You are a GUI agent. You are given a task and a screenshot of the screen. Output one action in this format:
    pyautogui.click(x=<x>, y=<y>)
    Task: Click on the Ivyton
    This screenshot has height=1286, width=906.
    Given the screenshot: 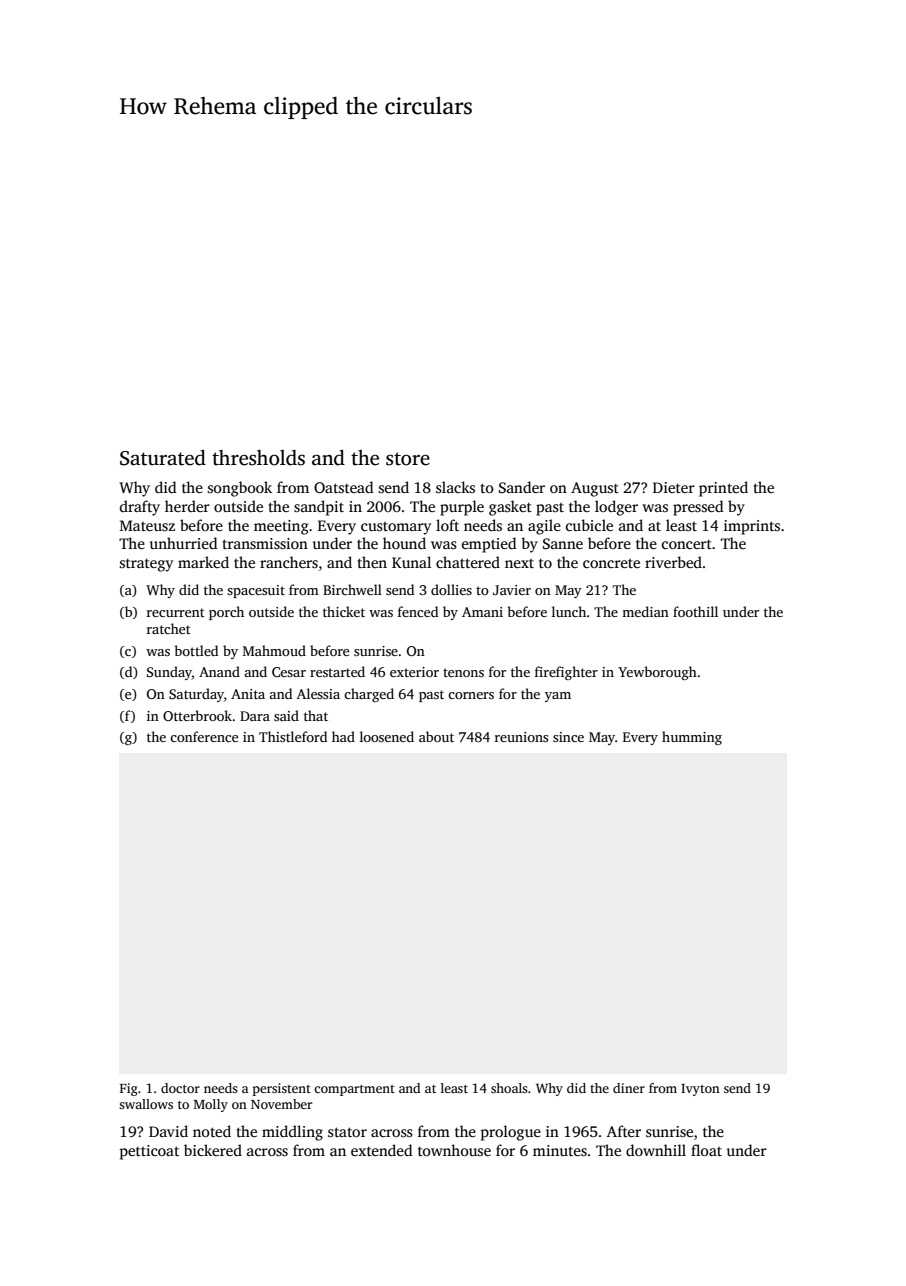 What is the action you would take?
    pyautogui.click(x=700, y=1090)
